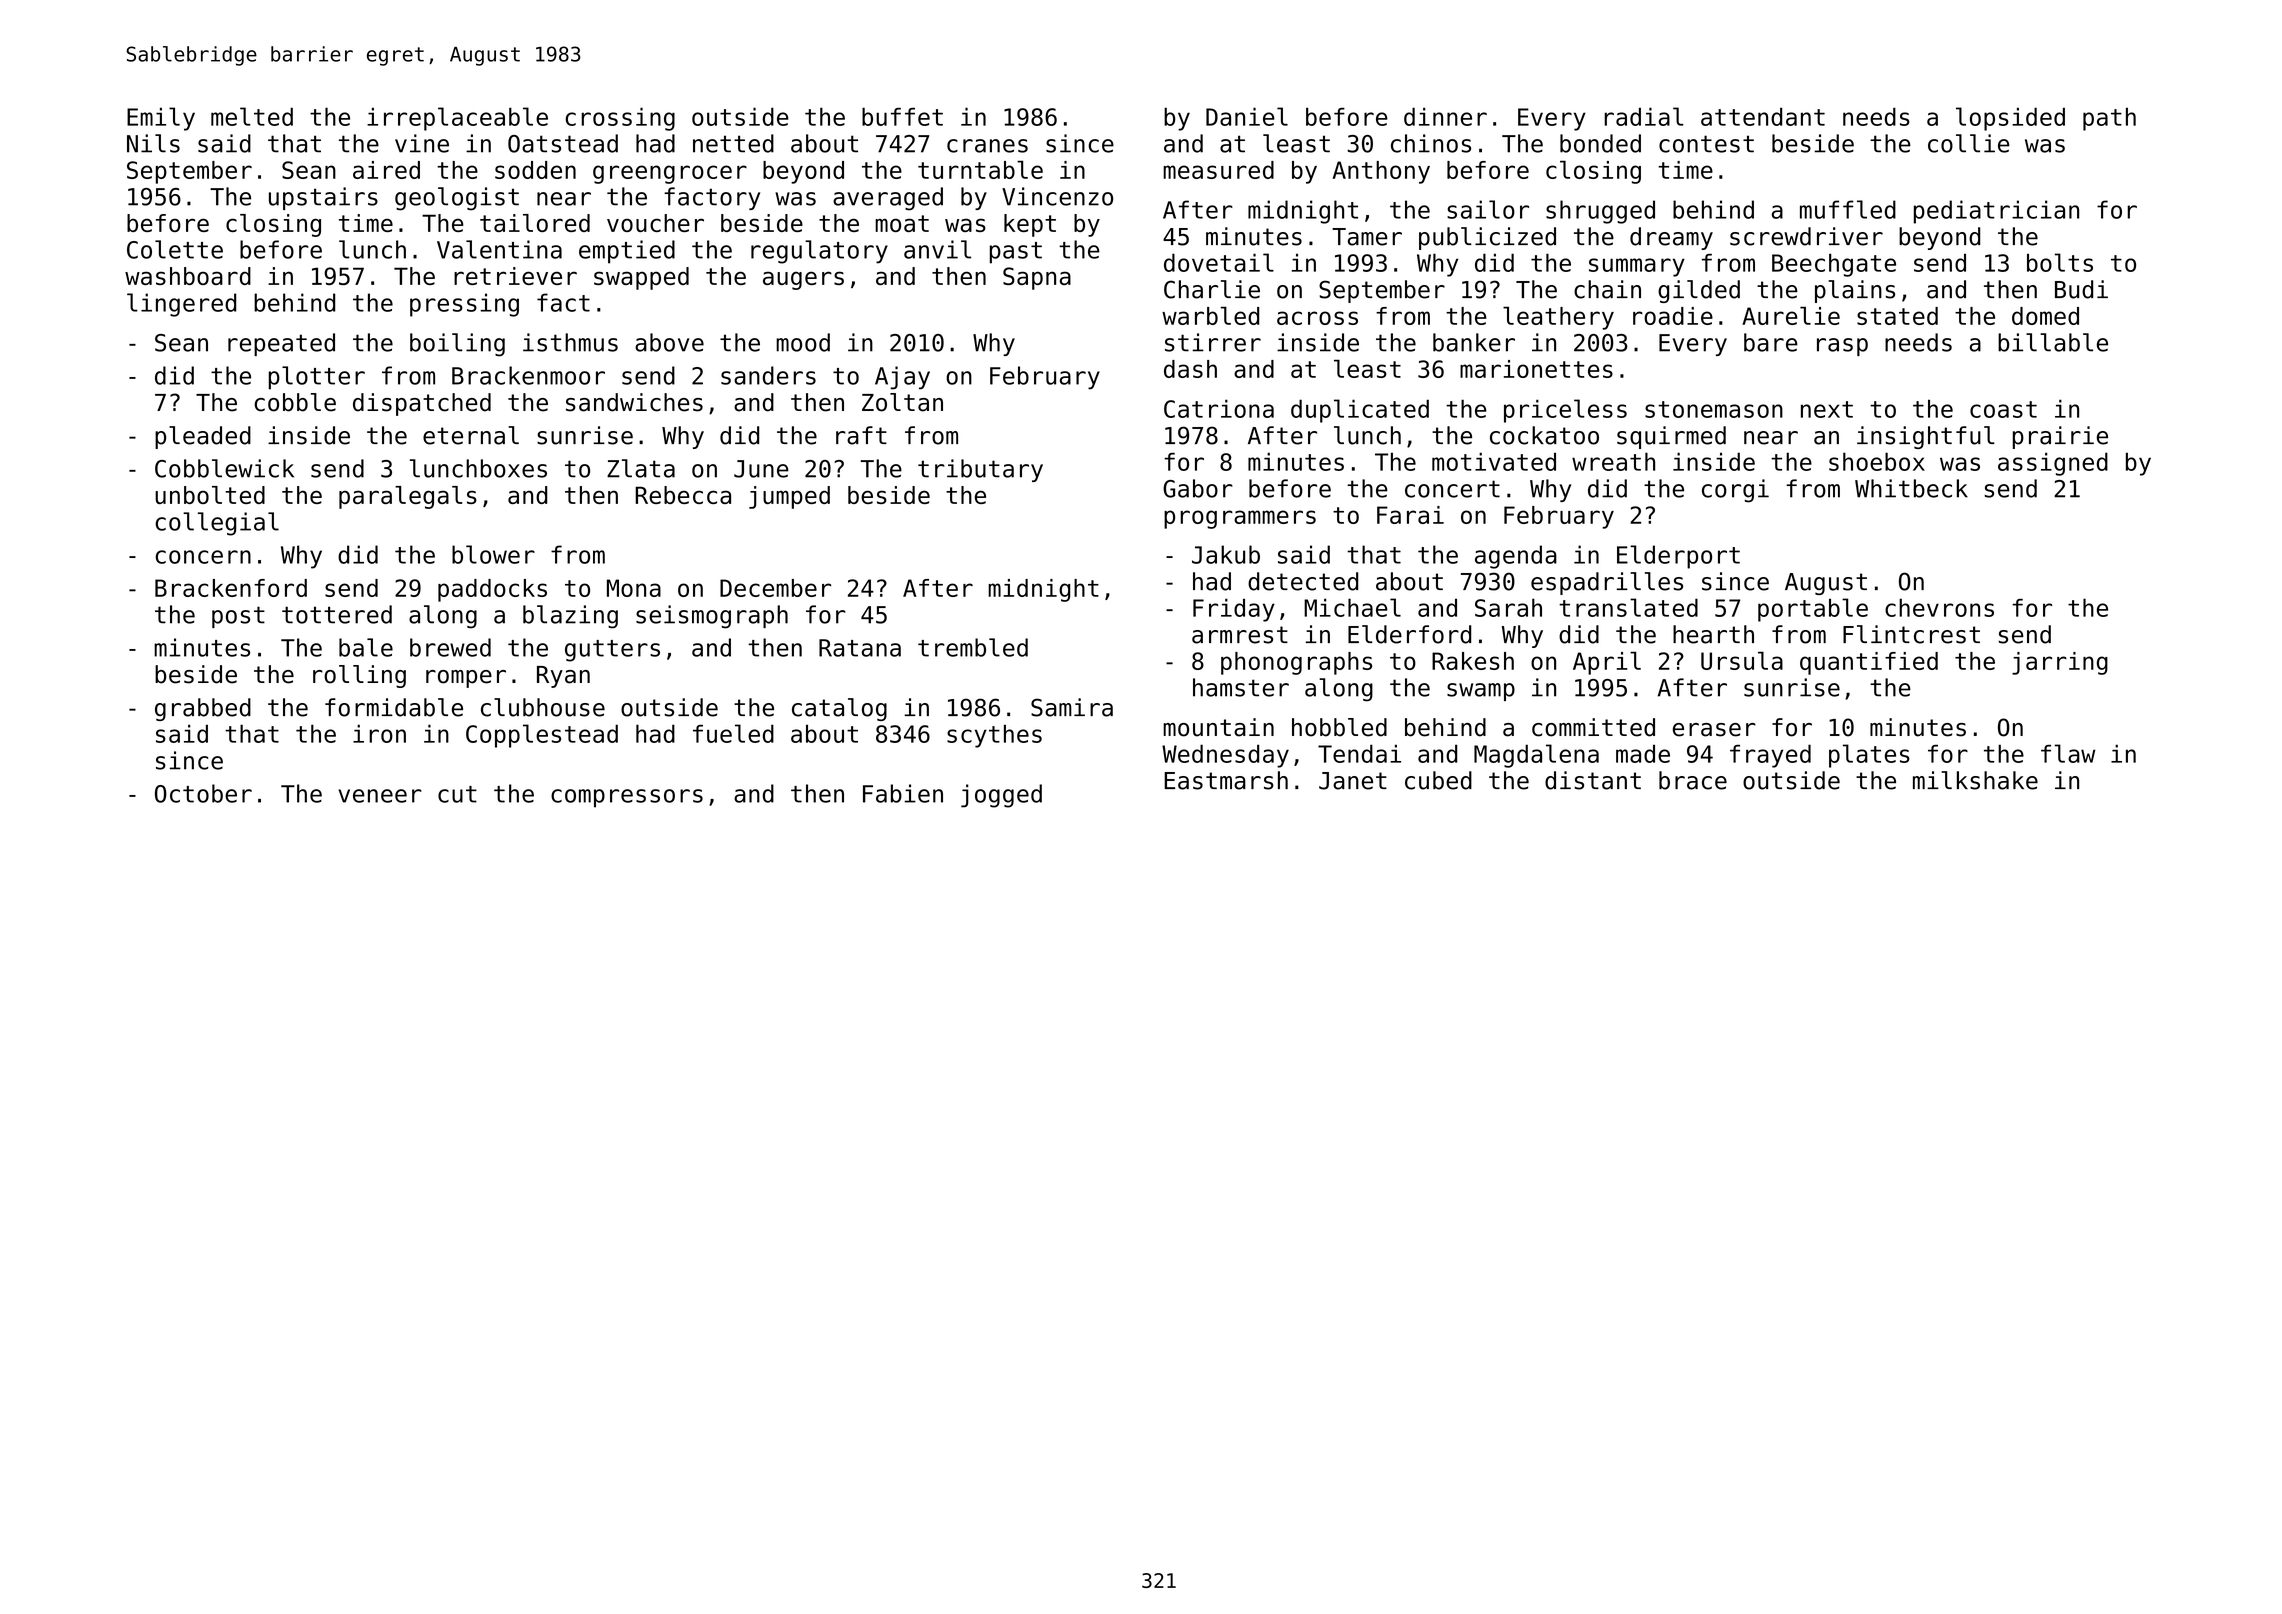 The height and width of the image is (1614, 2282). Describe the element at coordinates (153, 143) in the image. I see `Nils` at that location.
